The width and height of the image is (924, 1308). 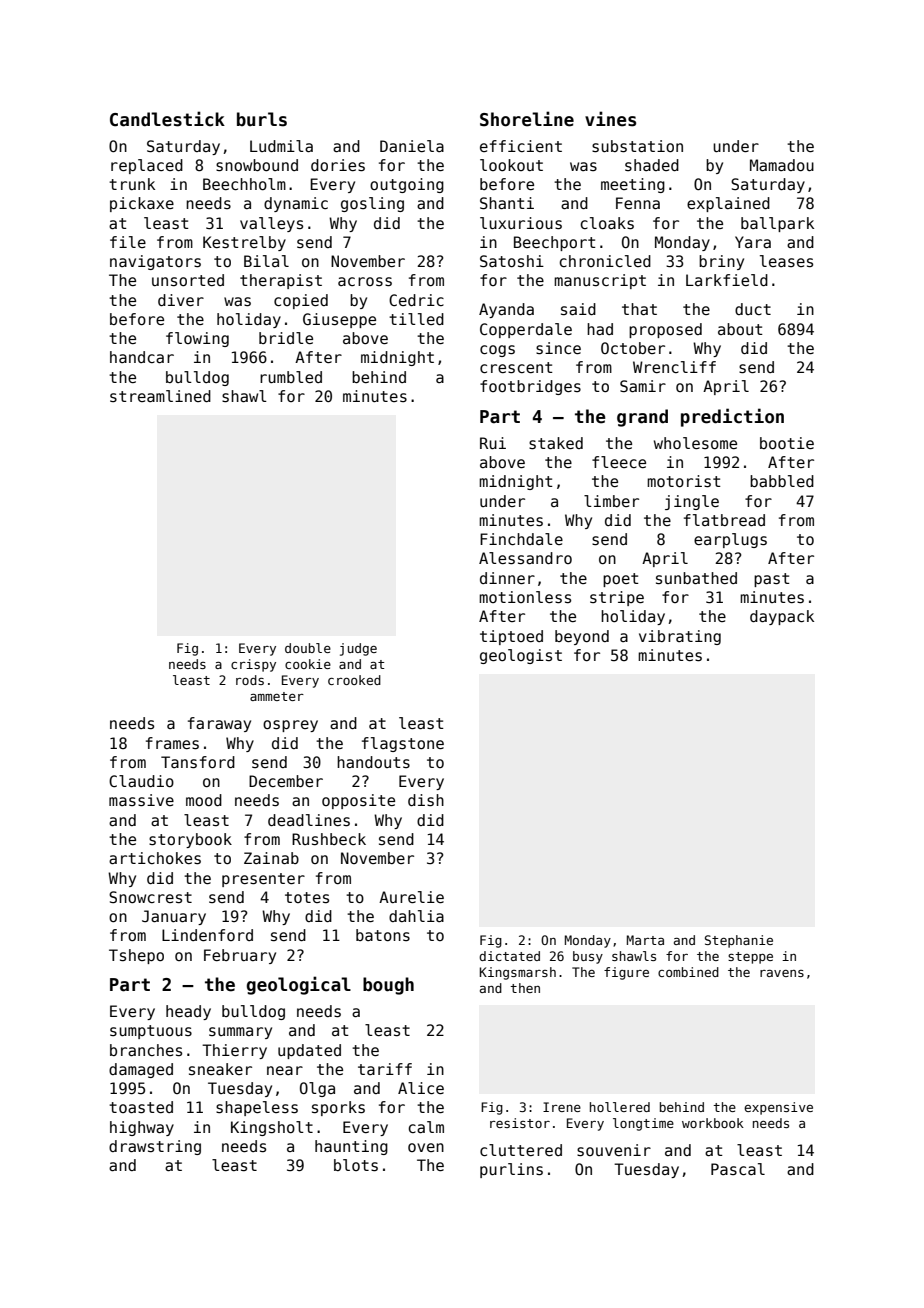 I want to click on Wrencliff, so click(x=674, y=367).
